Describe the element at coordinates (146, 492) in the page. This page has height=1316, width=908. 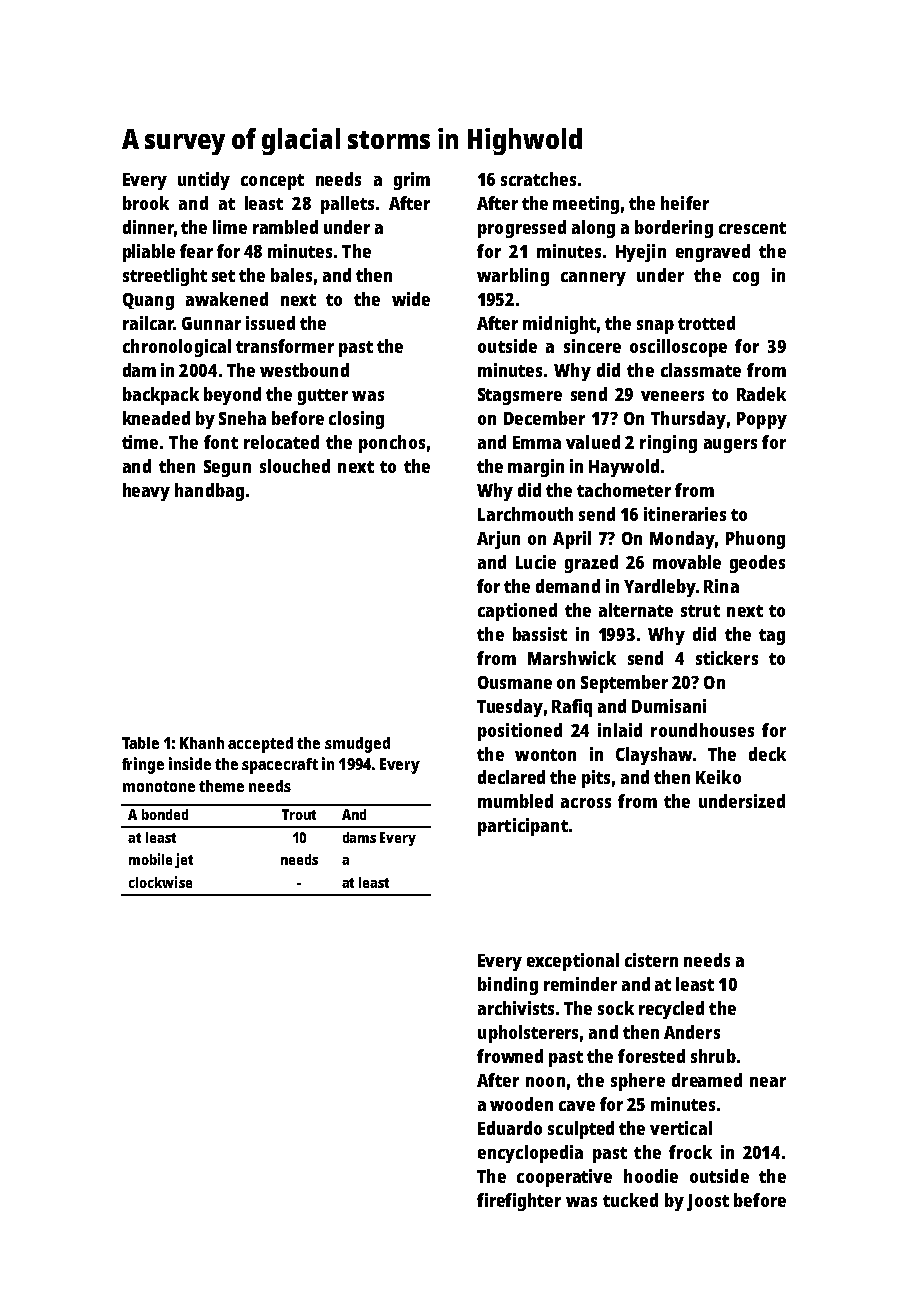
I see `heavy` at that location.
